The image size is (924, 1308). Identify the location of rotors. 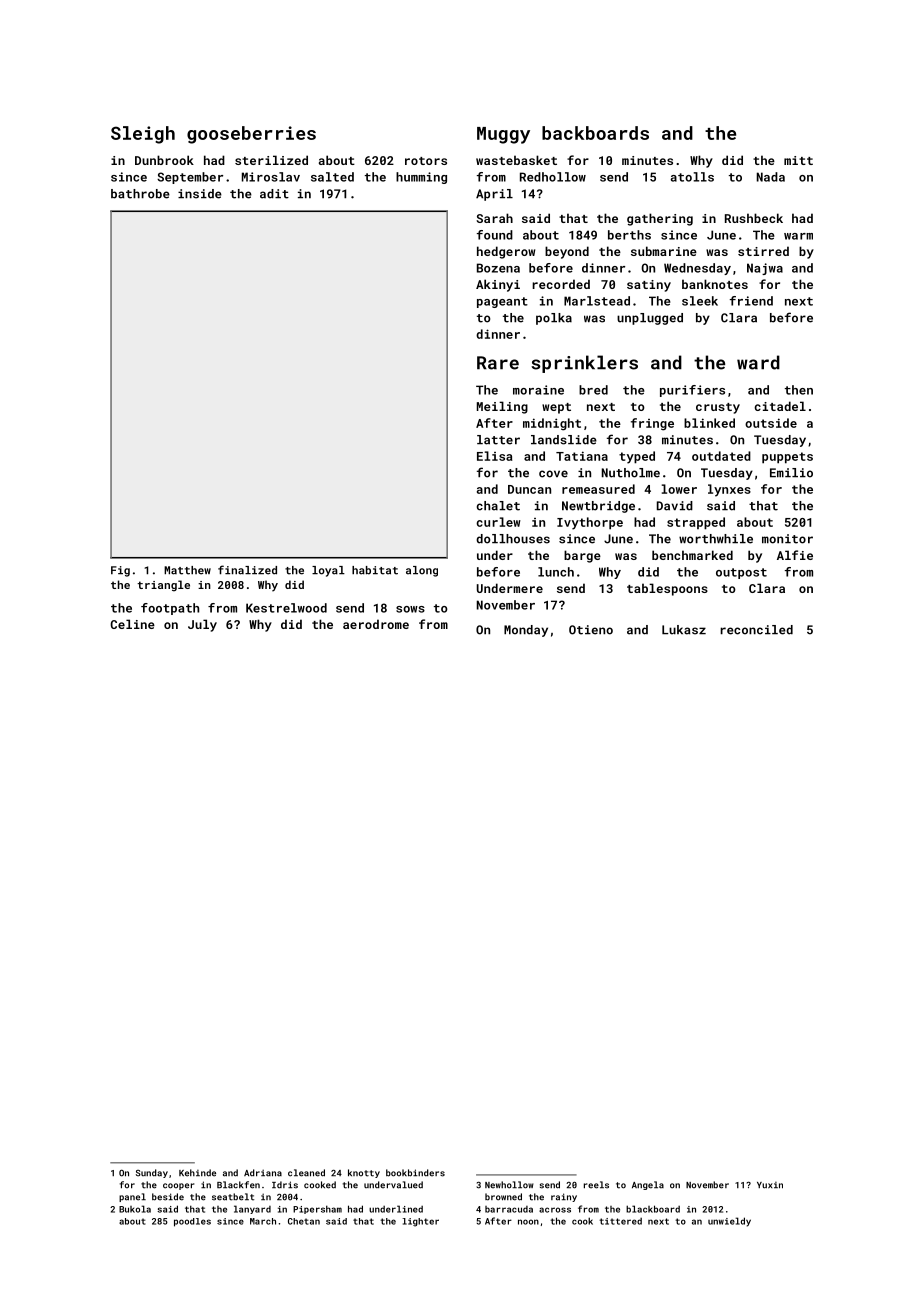
(426, 161).
